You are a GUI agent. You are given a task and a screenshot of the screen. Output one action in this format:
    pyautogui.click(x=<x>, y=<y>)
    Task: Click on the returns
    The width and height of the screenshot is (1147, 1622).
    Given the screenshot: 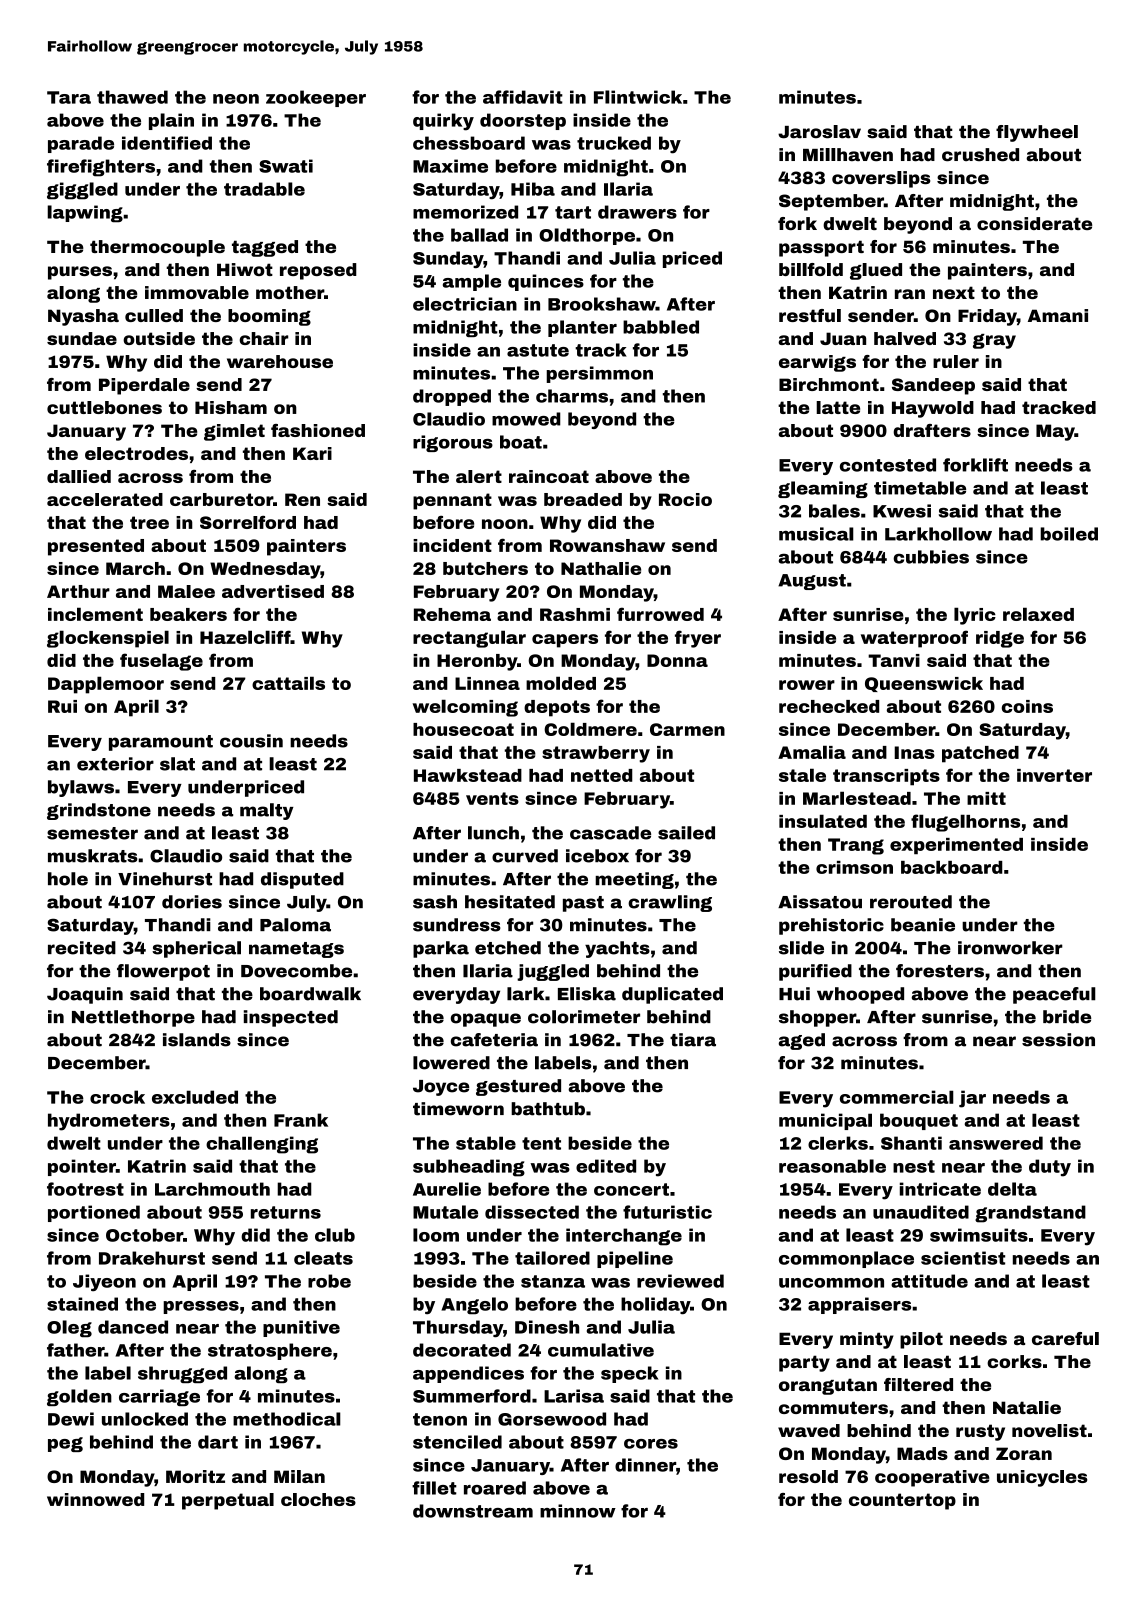 What is the action you would take?
    pyautogui.click(x=286, y=1212)
